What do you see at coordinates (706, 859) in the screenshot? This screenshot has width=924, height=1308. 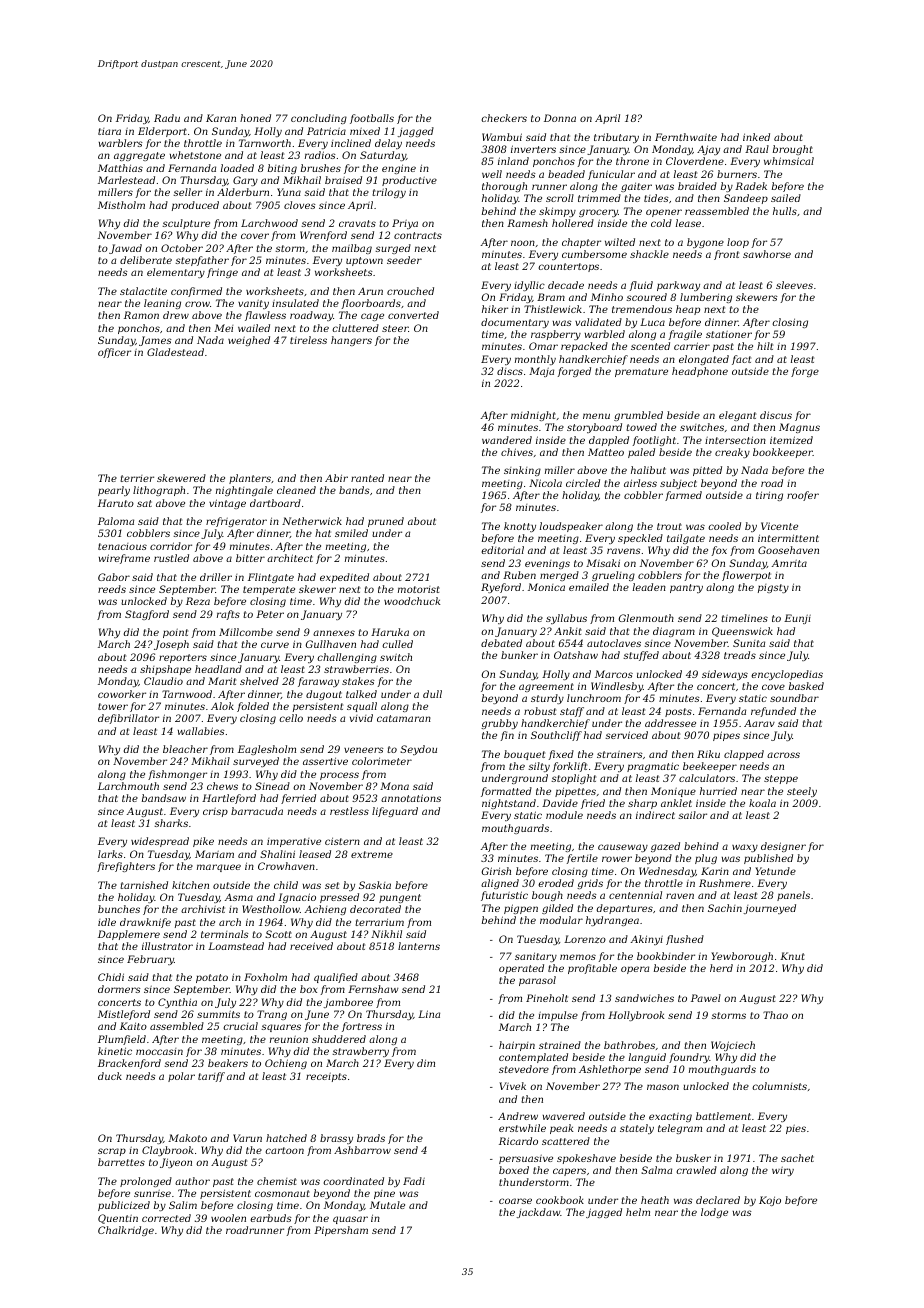 I see `plug` at bounding box center [706, 859].
